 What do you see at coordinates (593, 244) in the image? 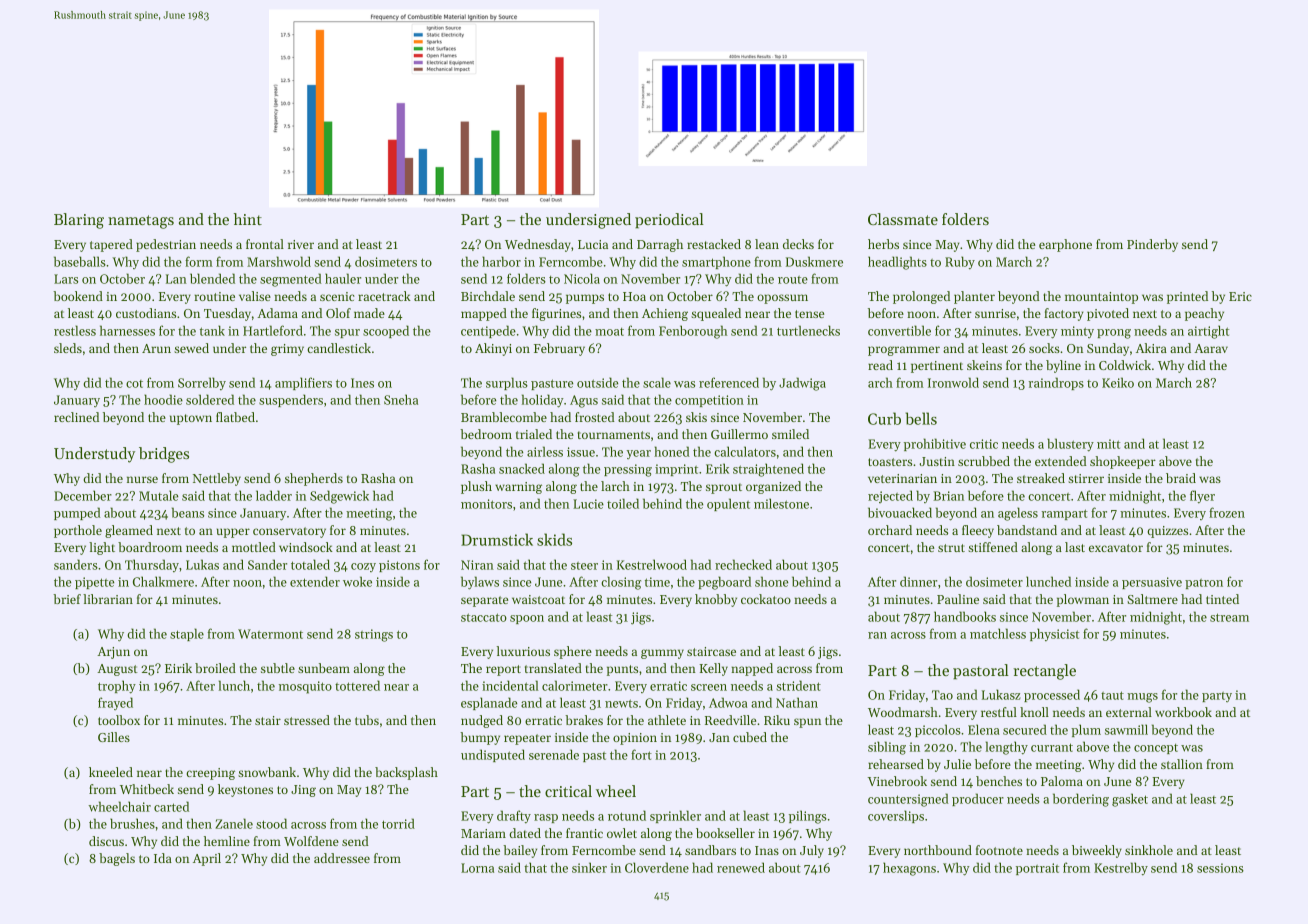
I see `Lucia` at bounding box center [593, 244].
